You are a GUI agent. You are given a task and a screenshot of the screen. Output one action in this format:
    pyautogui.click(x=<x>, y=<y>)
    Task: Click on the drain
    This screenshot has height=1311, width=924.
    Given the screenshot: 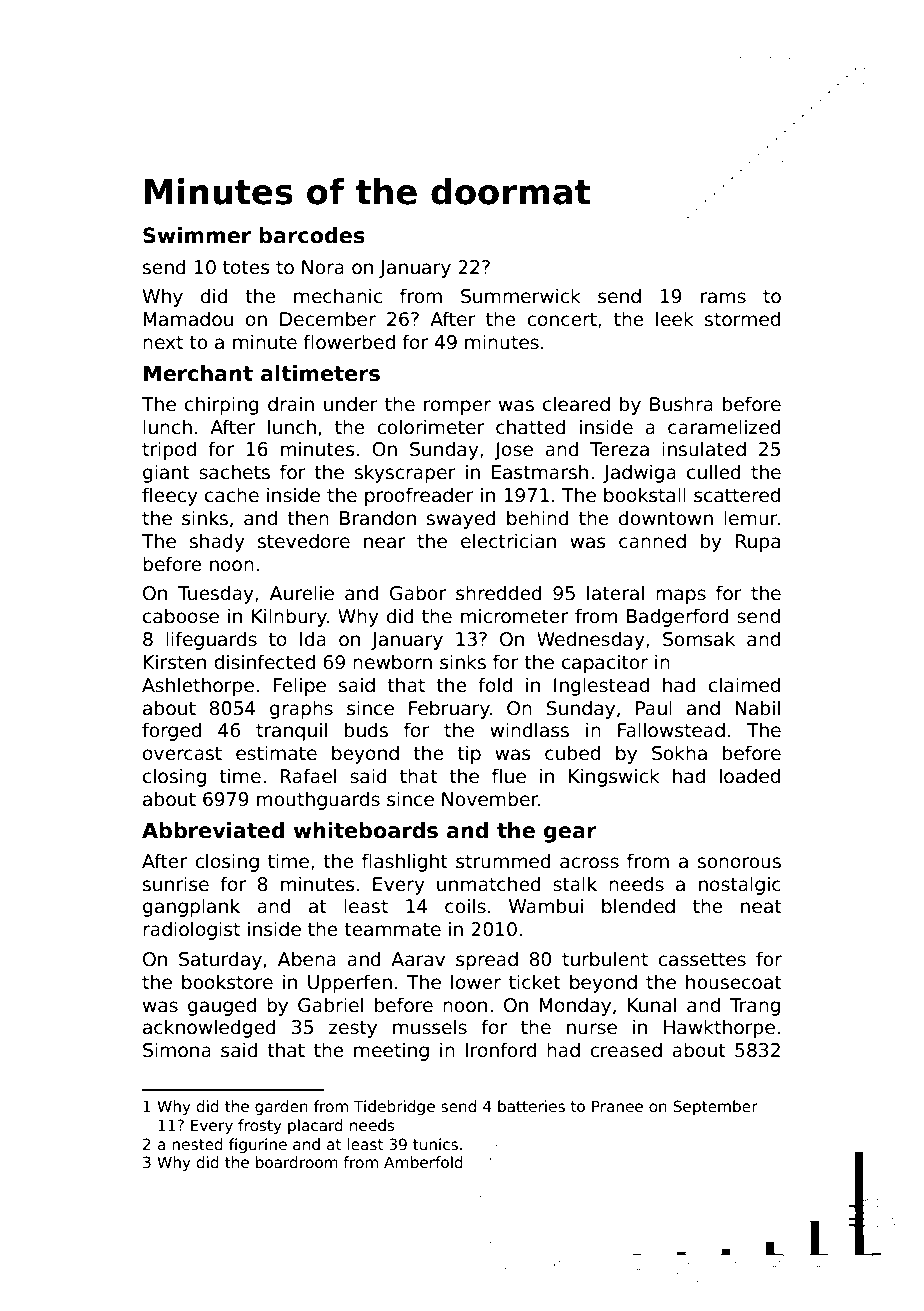 What is the action you would take?
    pyautogui.click(x=291, y=404)
